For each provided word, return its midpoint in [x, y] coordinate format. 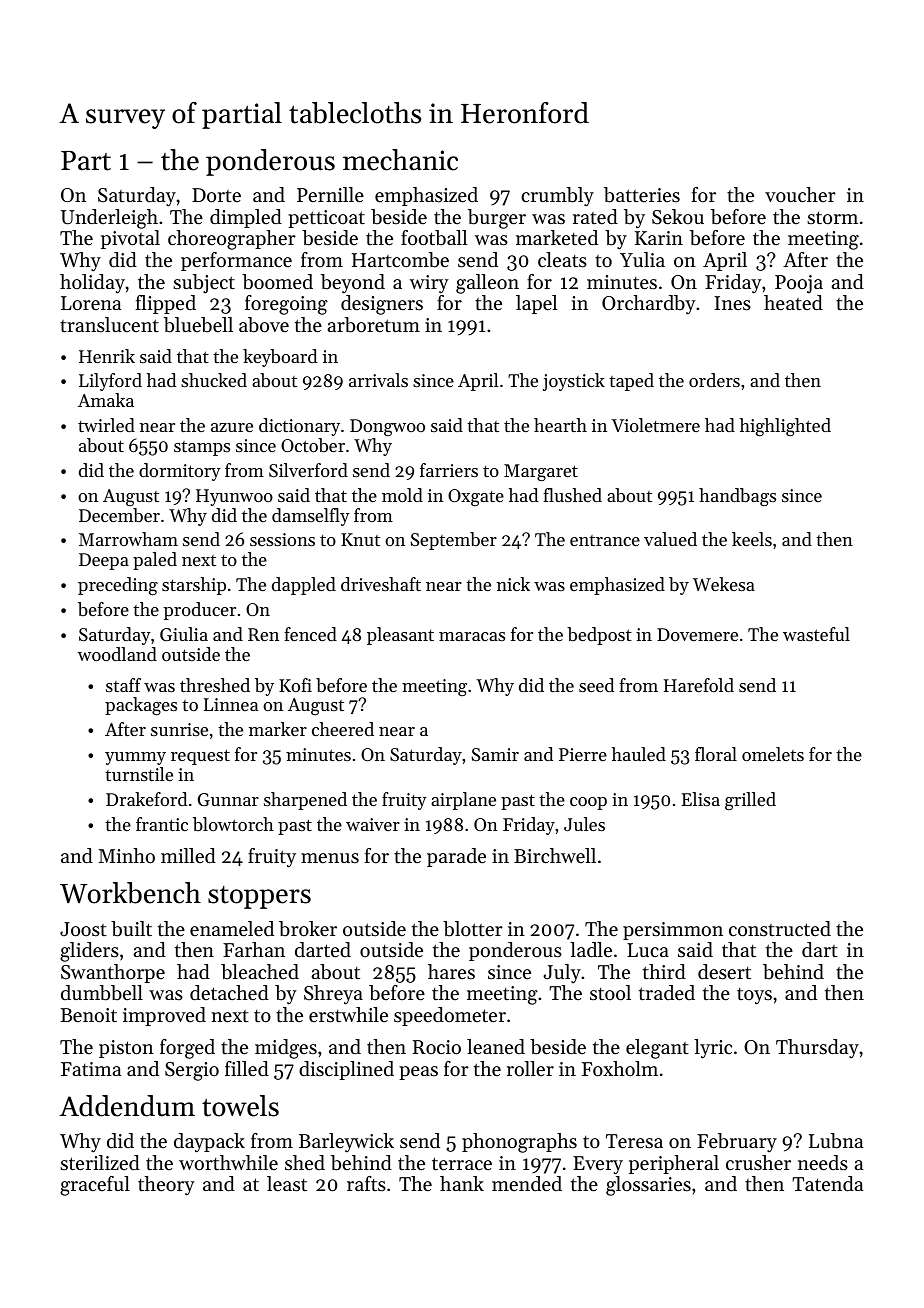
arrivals [378, 380]
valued [670, 539]
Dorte [216, 195]
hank [462, 1183]
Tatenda [827, 1184]
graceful [95, 1186]
